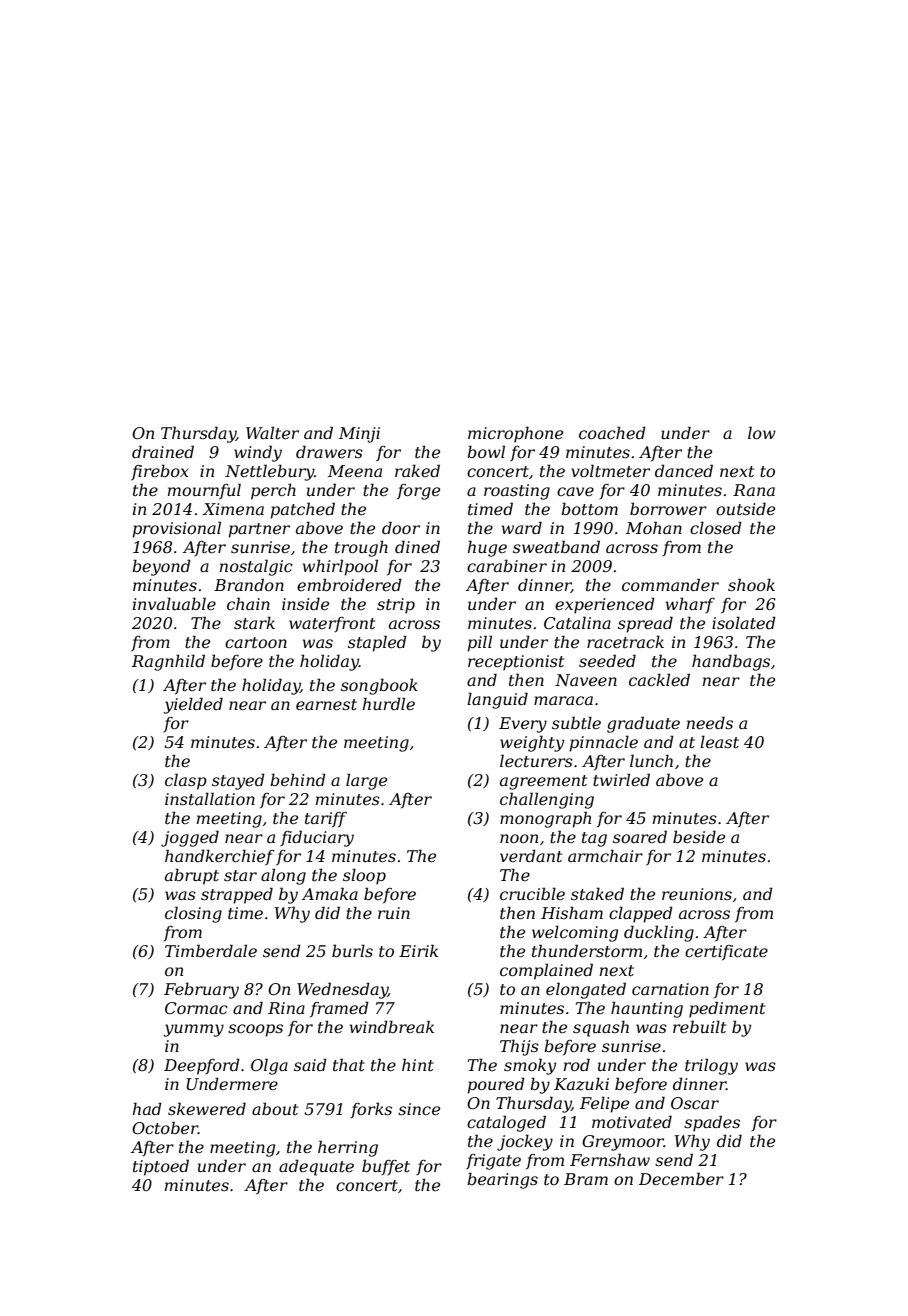  I want to click on Thijs, so click(519, 1047).
